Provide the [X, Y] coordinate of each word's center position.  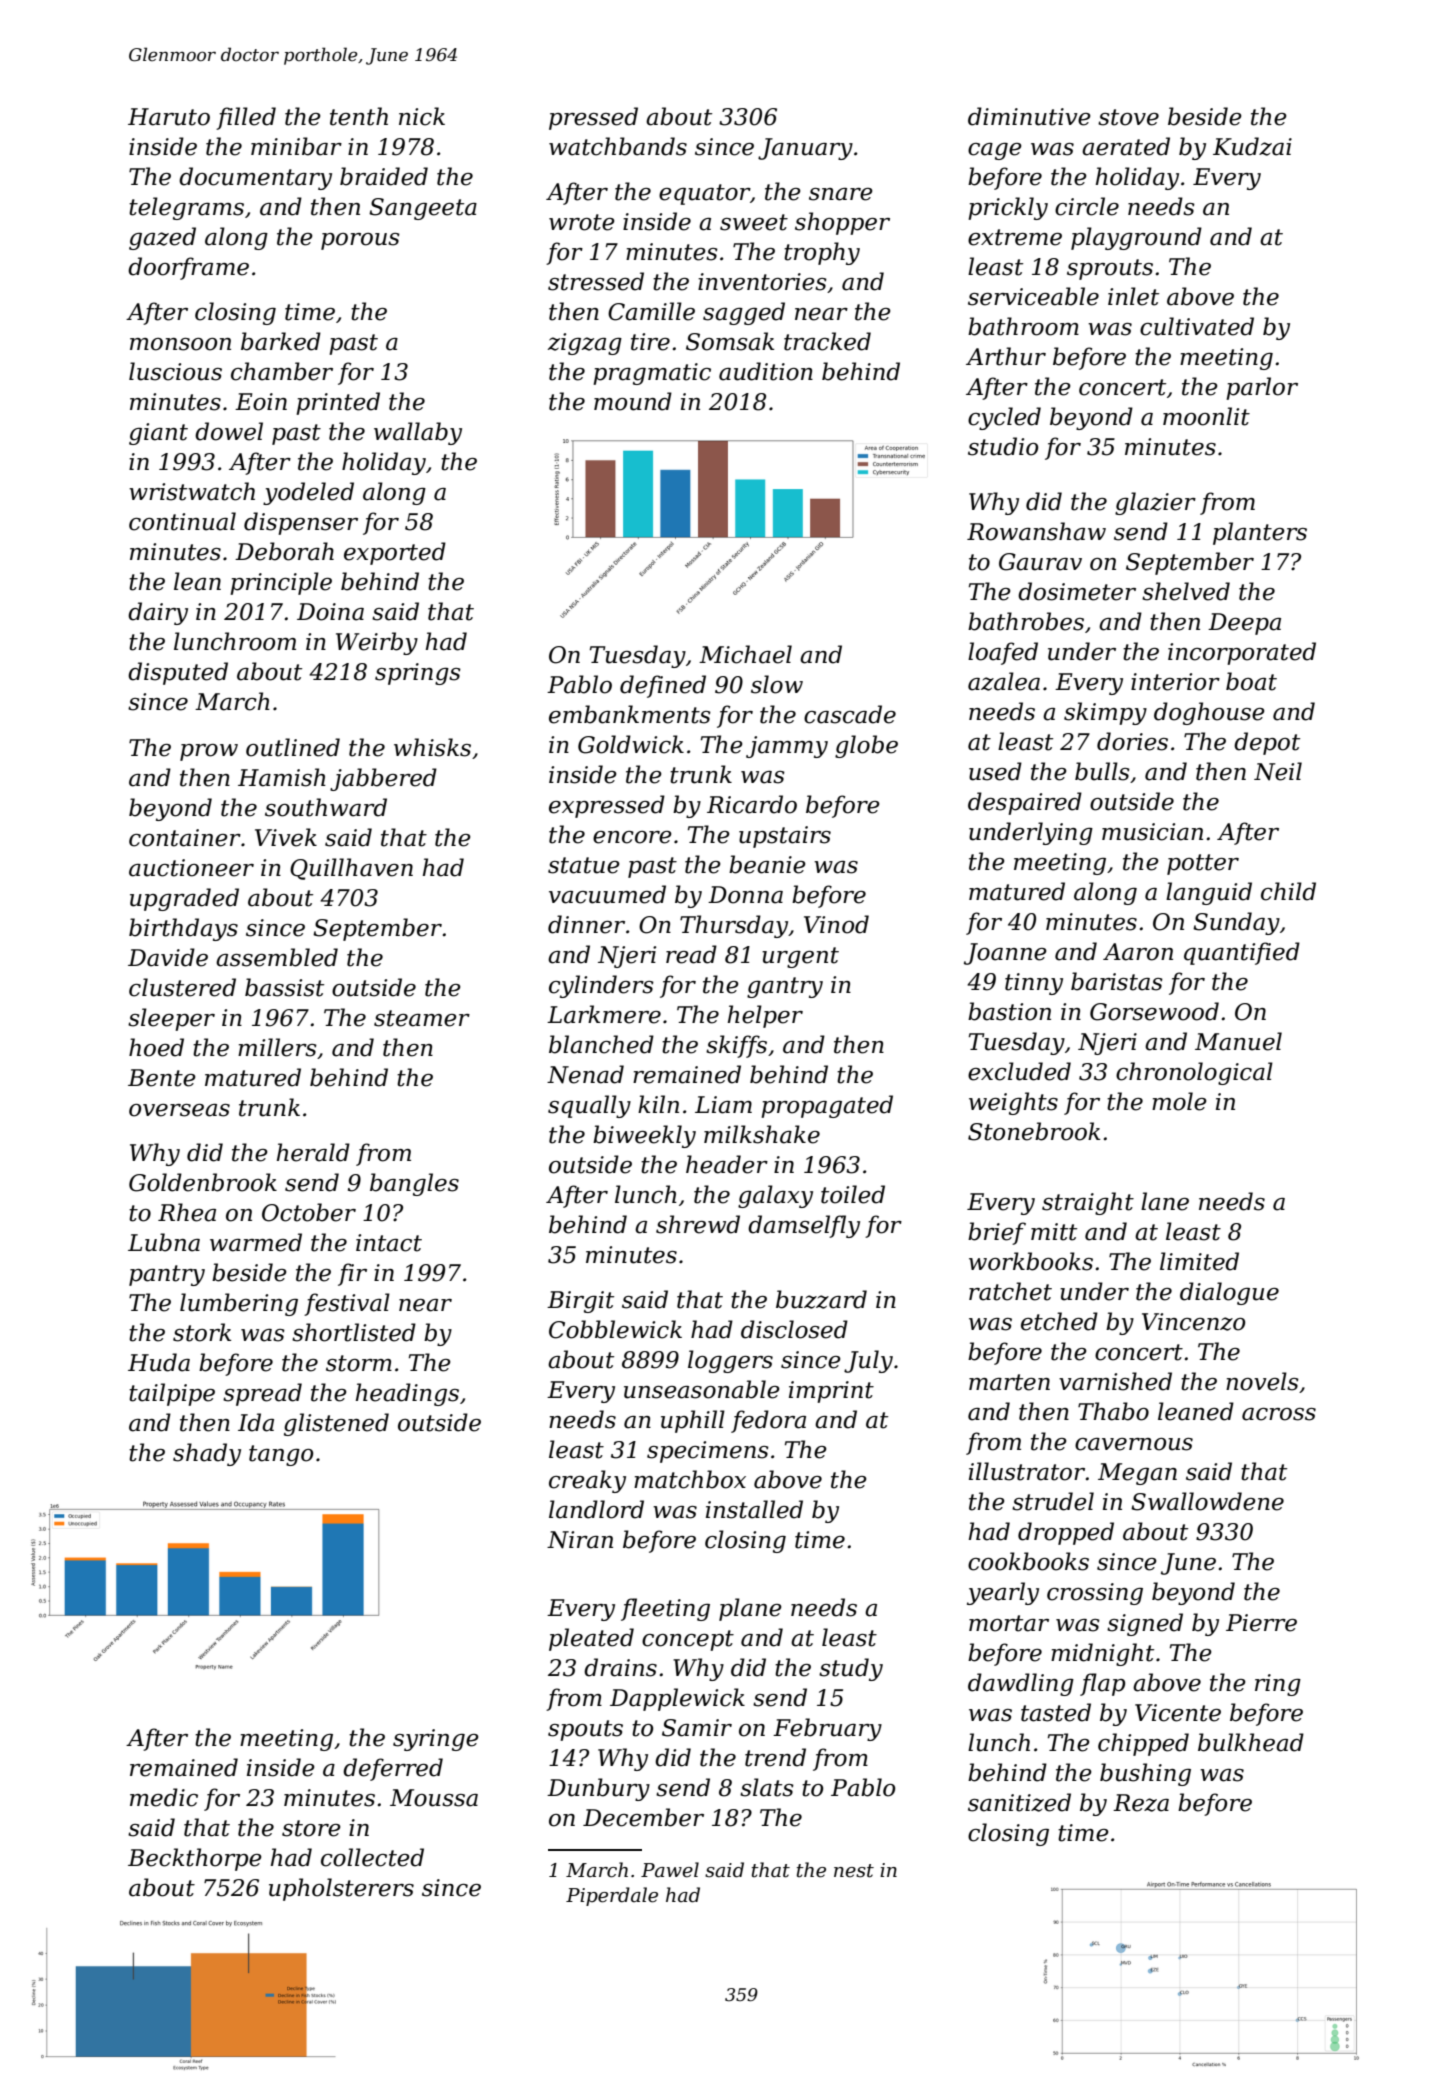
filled [246, 118]
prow [209, 752]
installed [754, 1509]
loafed [1003, 653]
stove [1128, 117]
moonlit [1206, 416]
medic [164, 1797]
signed [1145, 1624]
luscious [175, 371]
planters [1260, 533]
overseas [179, 1110]
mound [633, 401]
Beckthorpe [195, 1859]
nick [422, 116]
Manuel [1238, 1041]
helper [765, 1016]
